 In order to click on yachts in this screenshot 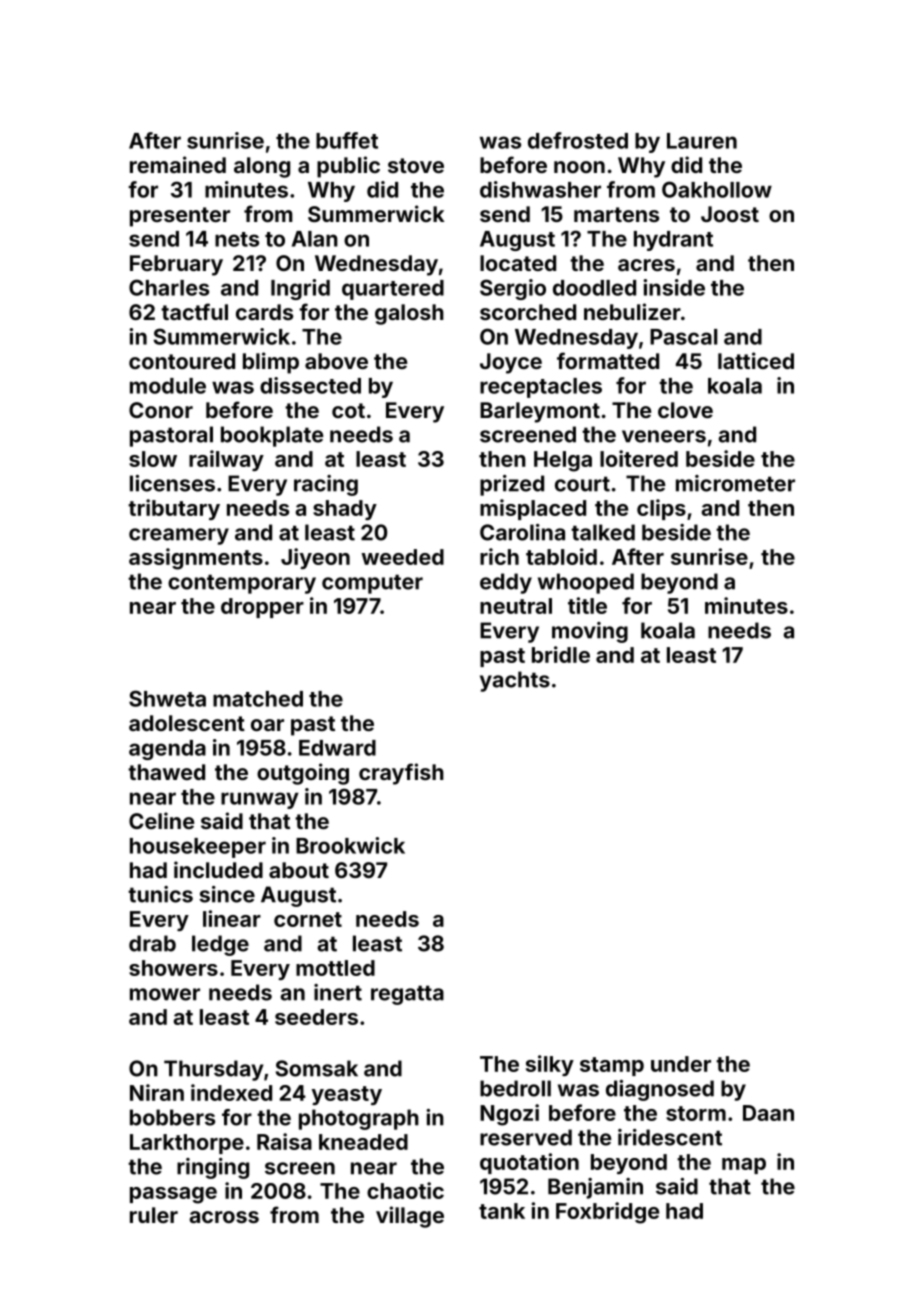, I will do `click(515, 681)`.
